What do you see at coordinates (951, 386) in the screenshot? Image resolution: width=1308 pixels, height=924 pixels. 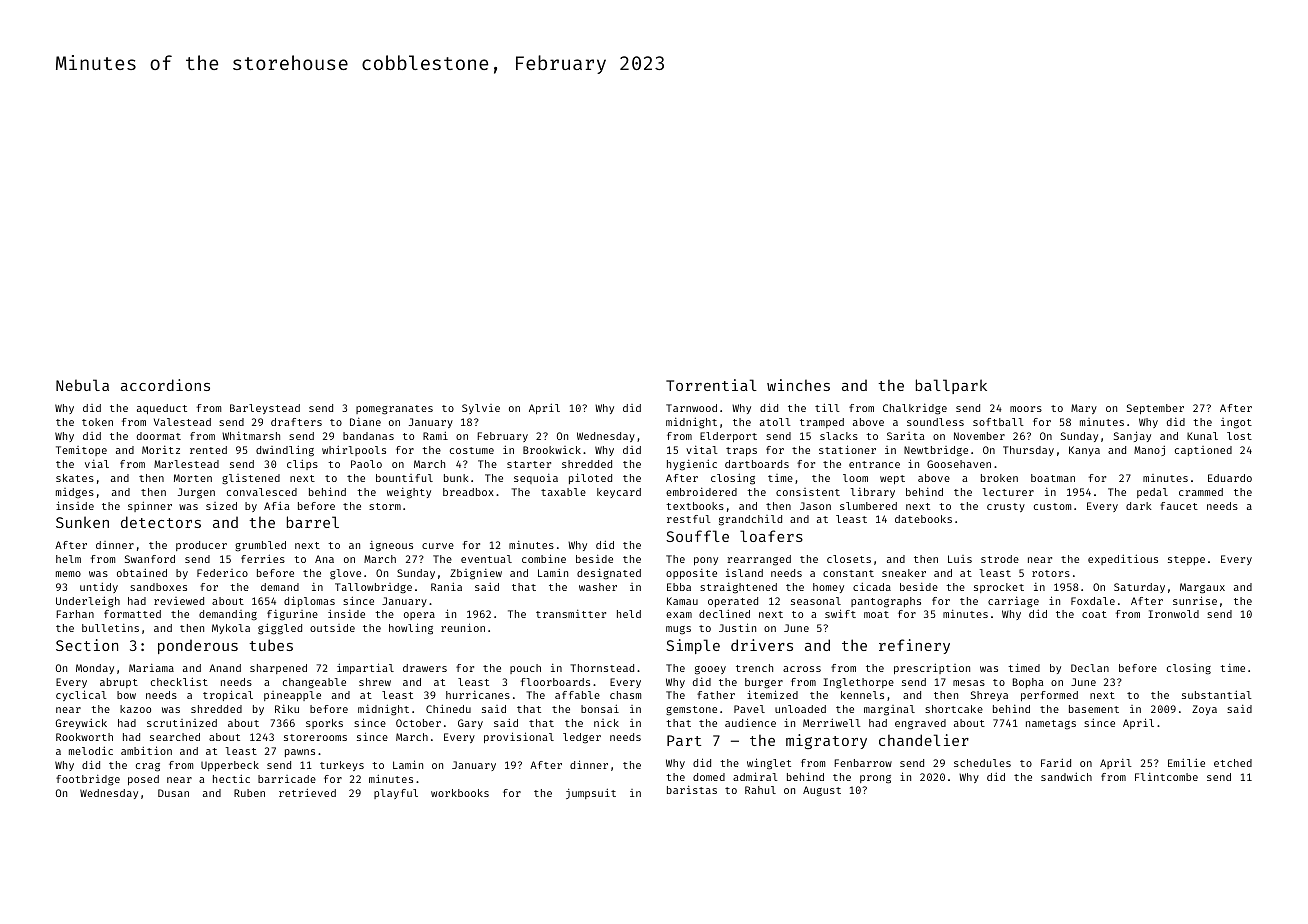 I see `ballpark` at bounding box center [951, 386].
